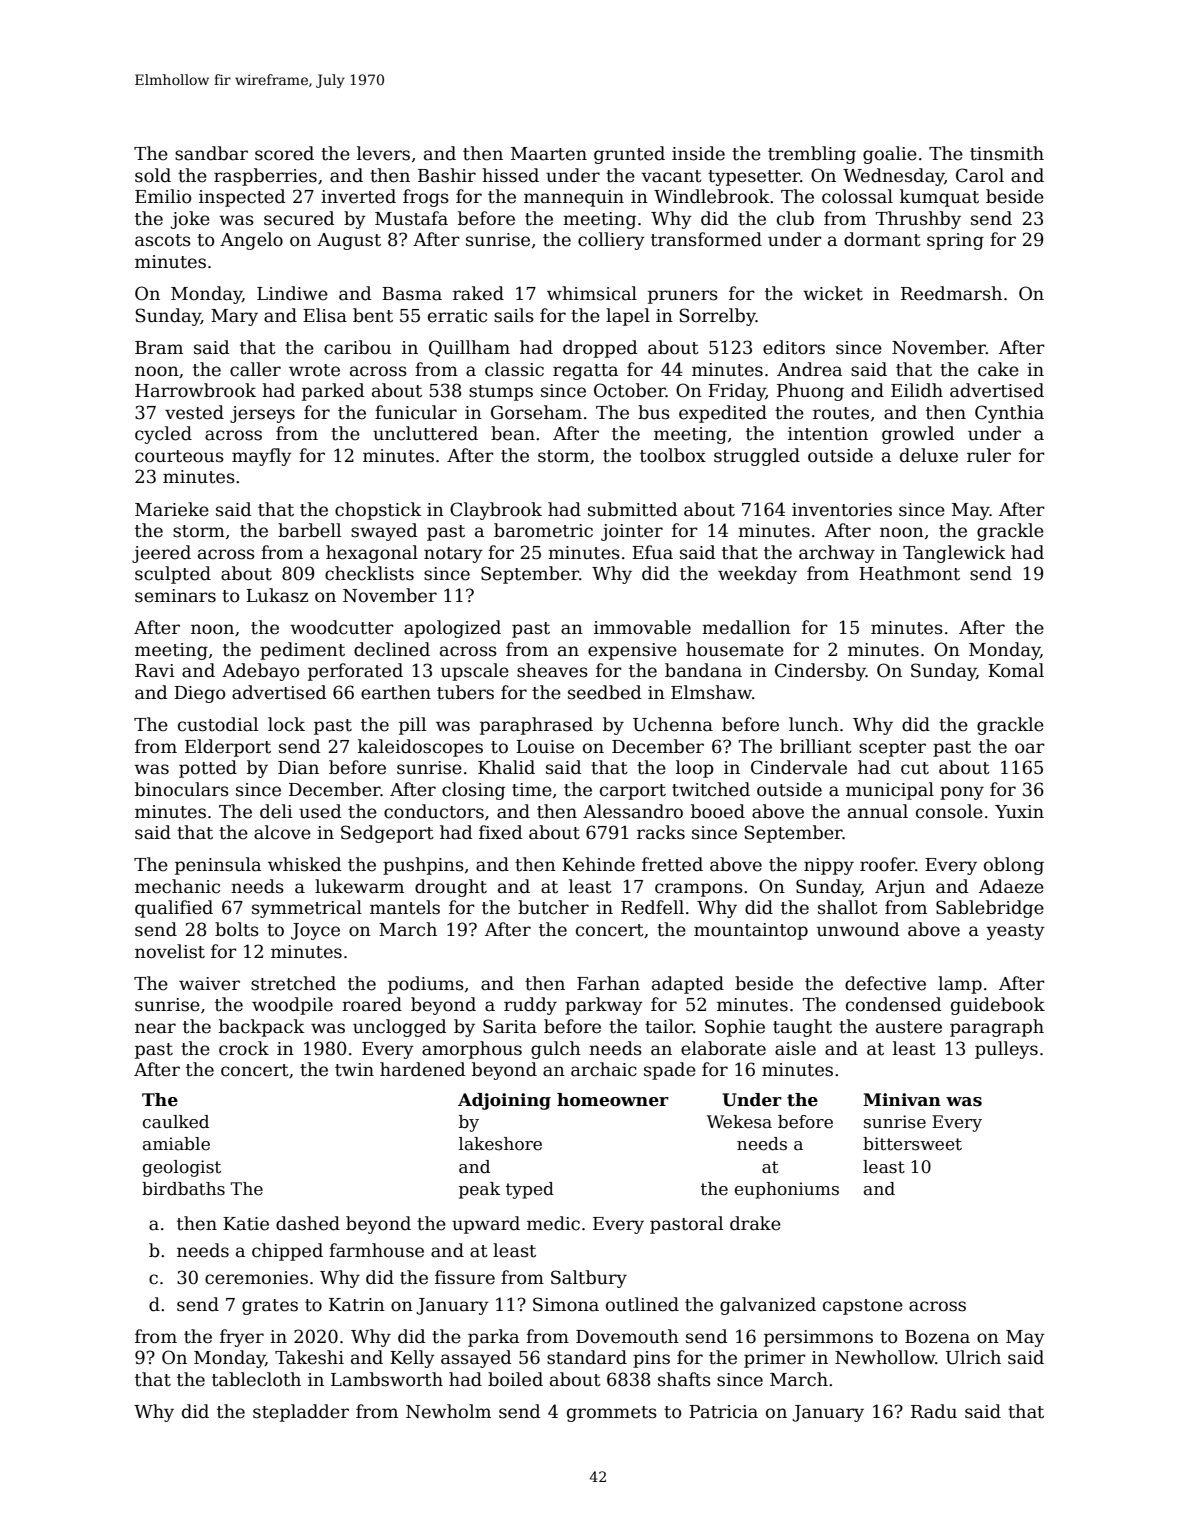  Describe the element at coordinates (501, 832) in the document. I see `fixed` at that location.
